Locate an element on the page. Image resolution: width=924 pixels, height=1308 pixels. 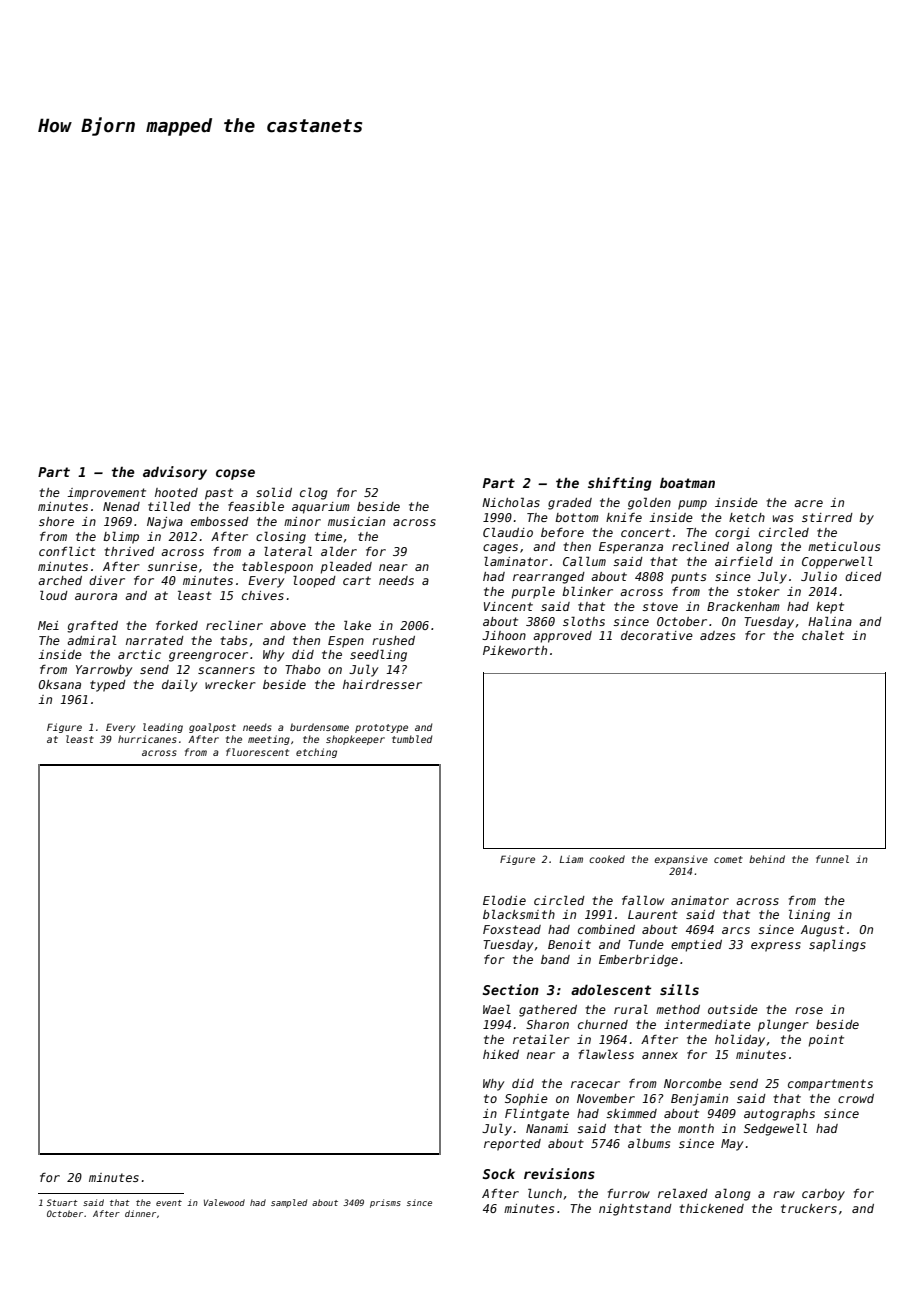
admiral is located at coordinates (92, 640).
